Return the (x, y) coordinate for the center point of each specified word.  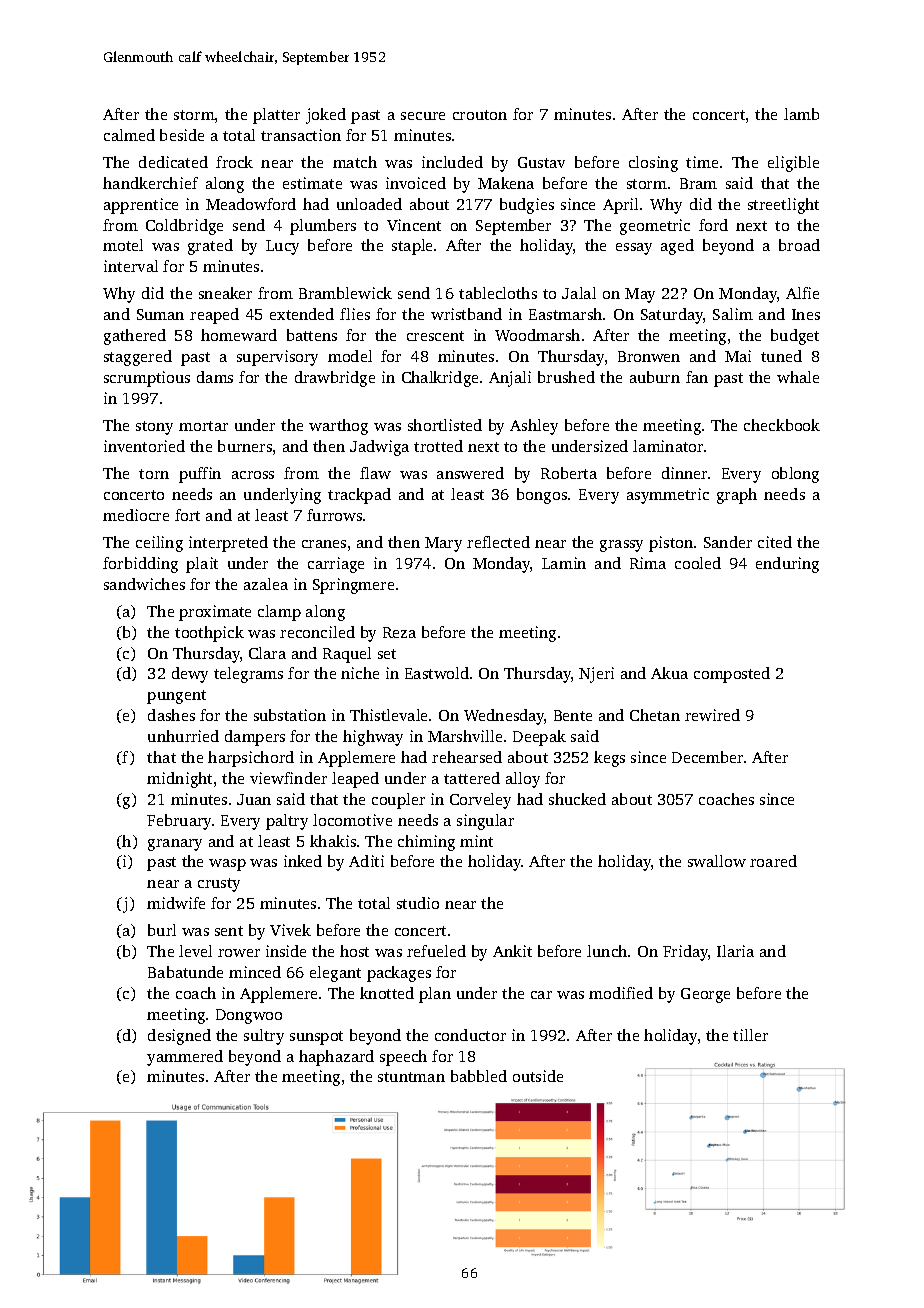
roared (773, 861)
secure (423, 116)
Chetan (655, 715)
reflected (498, 542)
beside (182, 135)
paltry (287, 822)
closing (653, 164)
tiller (750, 1035)
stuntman (411, 1077)
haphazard (336, 1058)
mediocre (136, 515)
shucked (577, 799)
